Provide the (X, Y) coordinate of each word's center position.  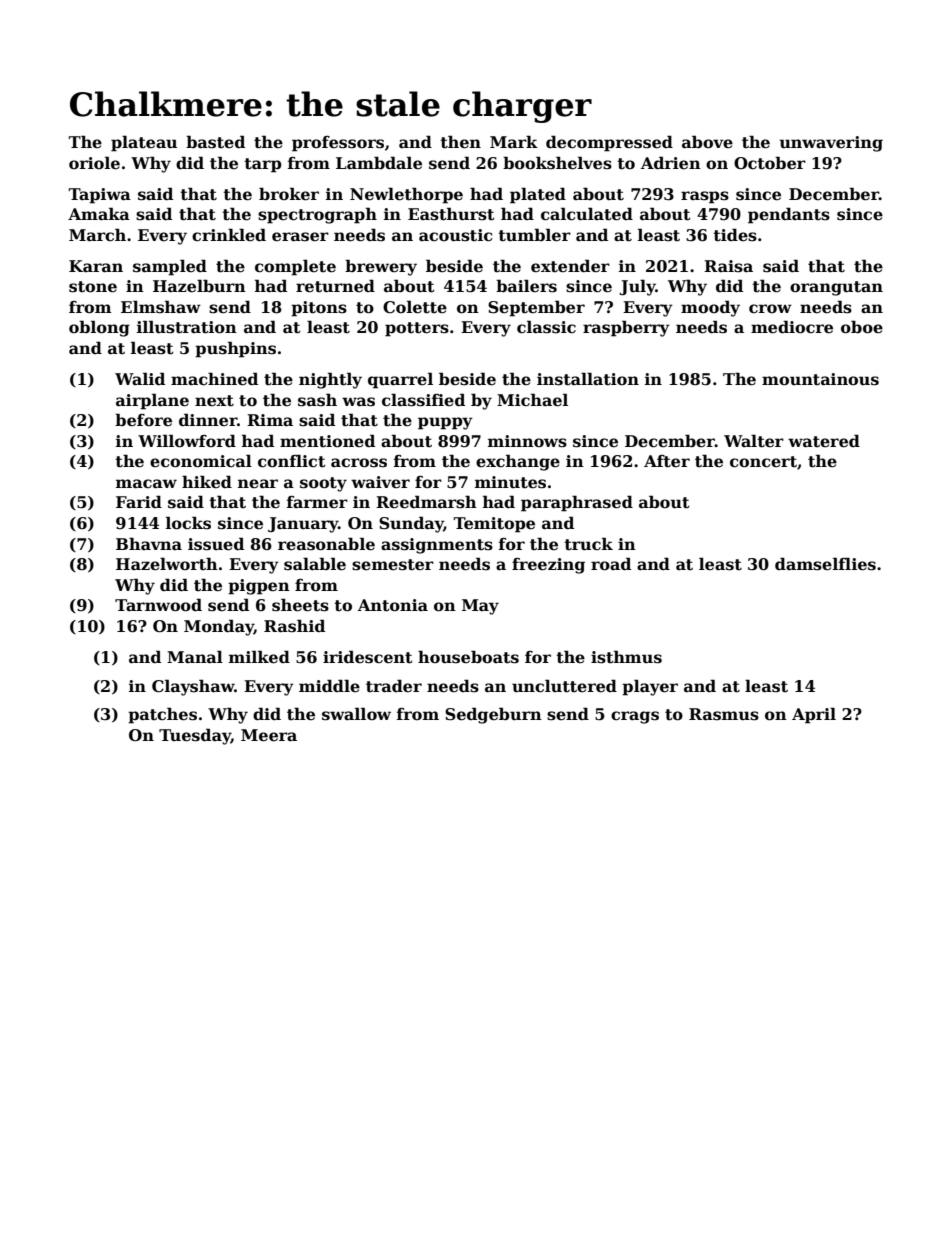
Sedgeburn (493, 715)
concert (763, 462)
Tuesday (195, 736)
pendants (789, 215)
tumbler (534, 235)
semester (393, 565)
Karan (96, 266)
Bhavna (149, 543)
